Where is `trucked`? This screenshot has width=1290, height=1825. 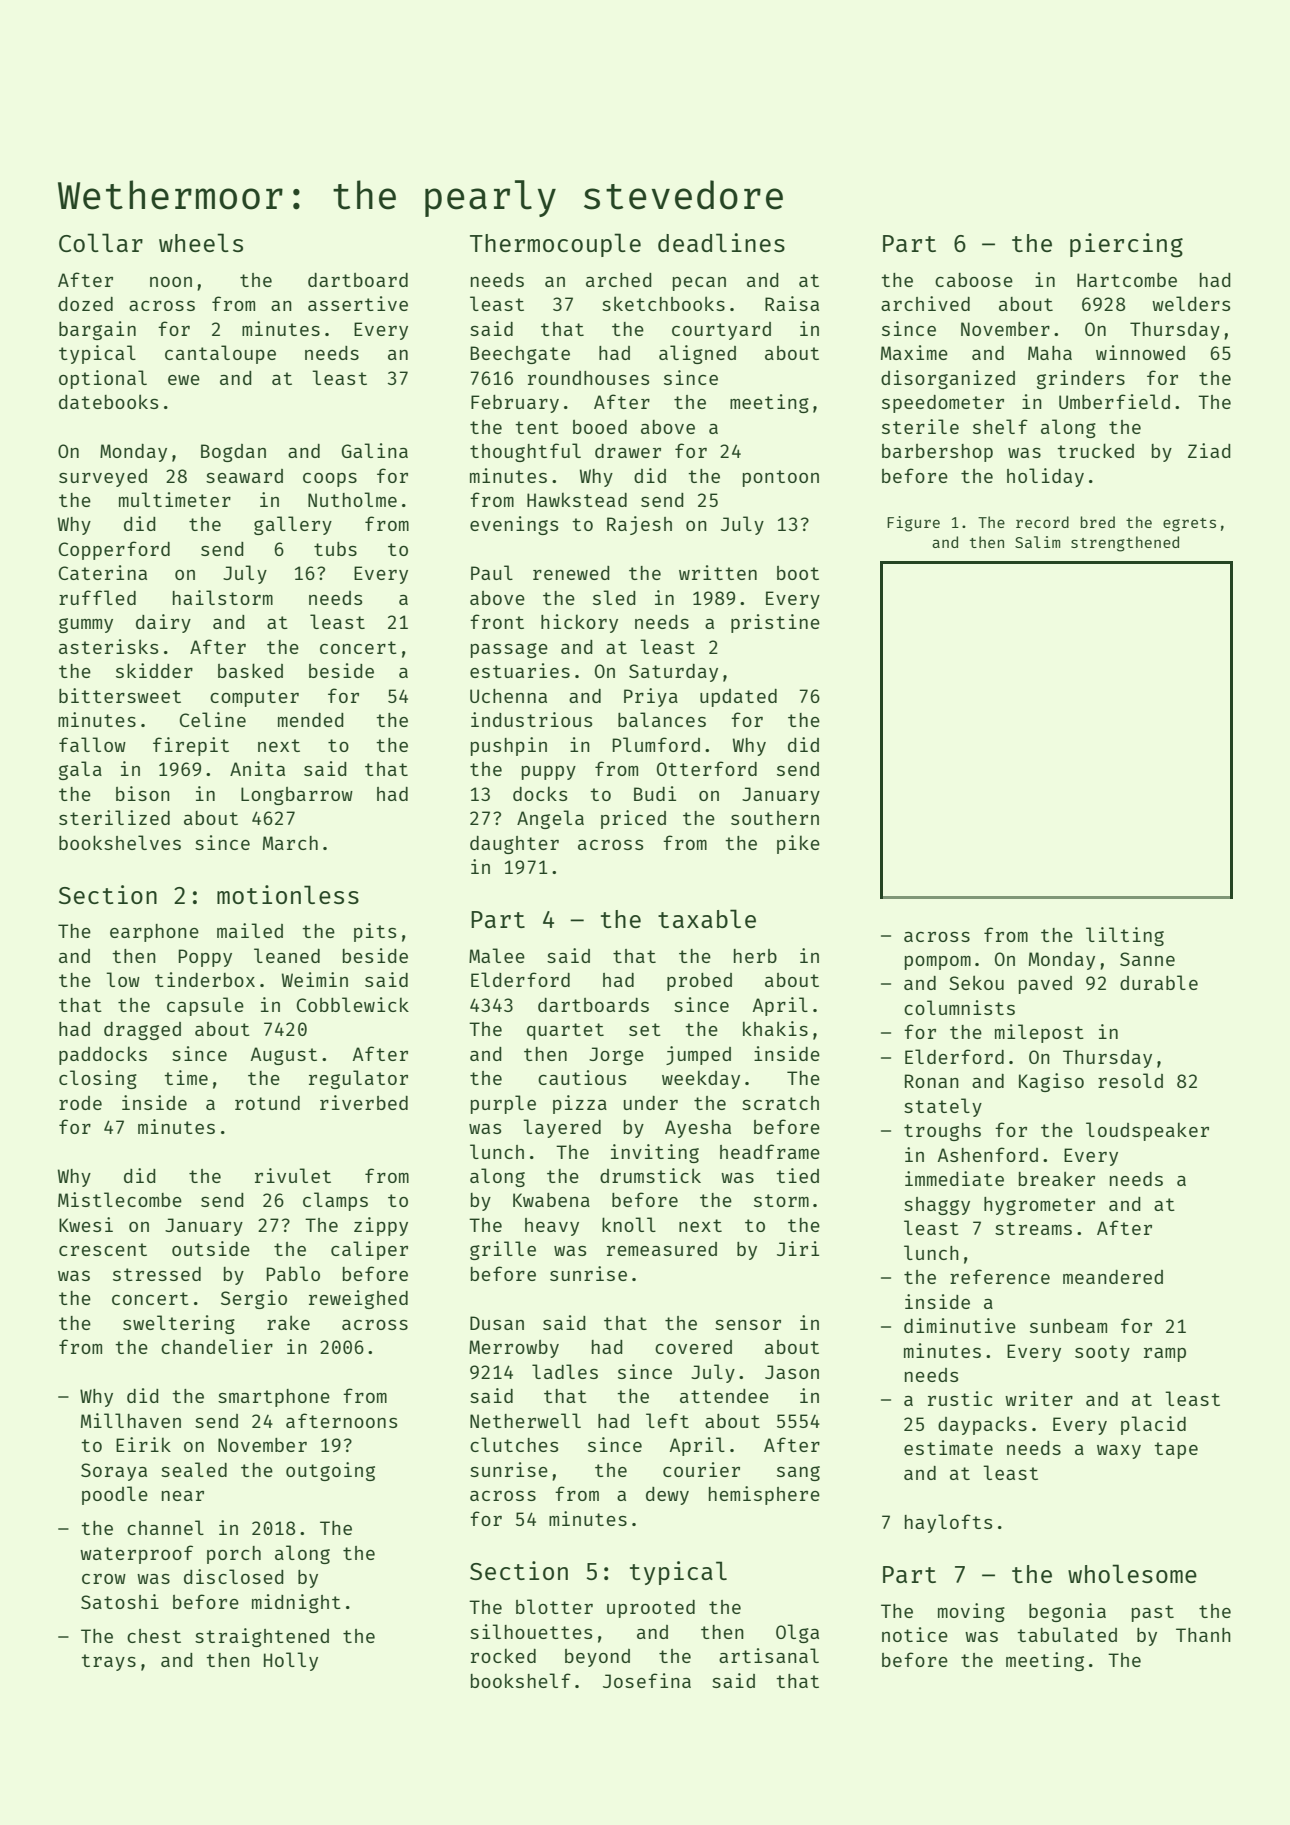 trucked is located at coordinates (1095, 450).
